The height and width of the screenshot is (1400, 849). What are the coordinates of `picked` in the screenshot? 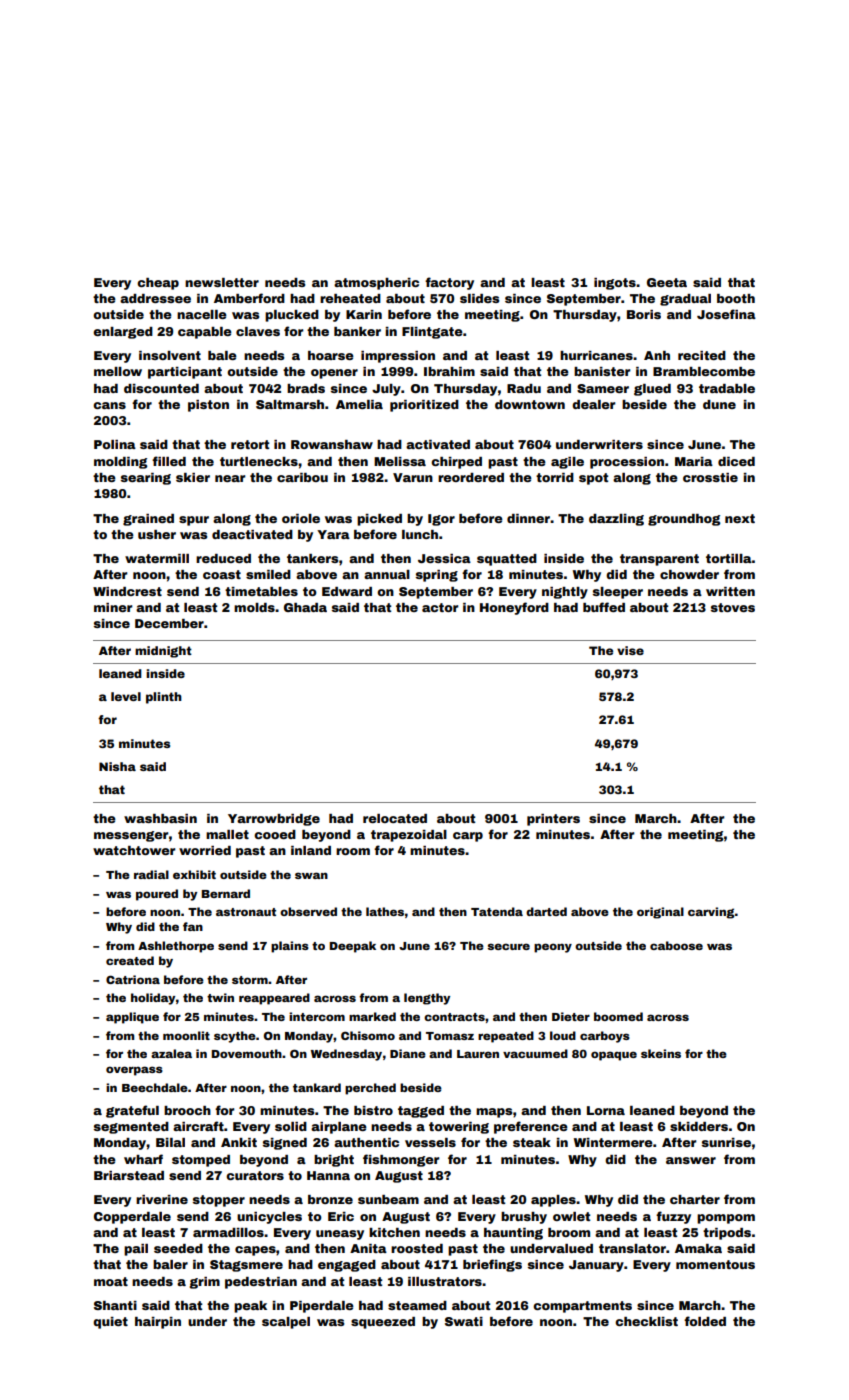 It's located at (379, 520).
